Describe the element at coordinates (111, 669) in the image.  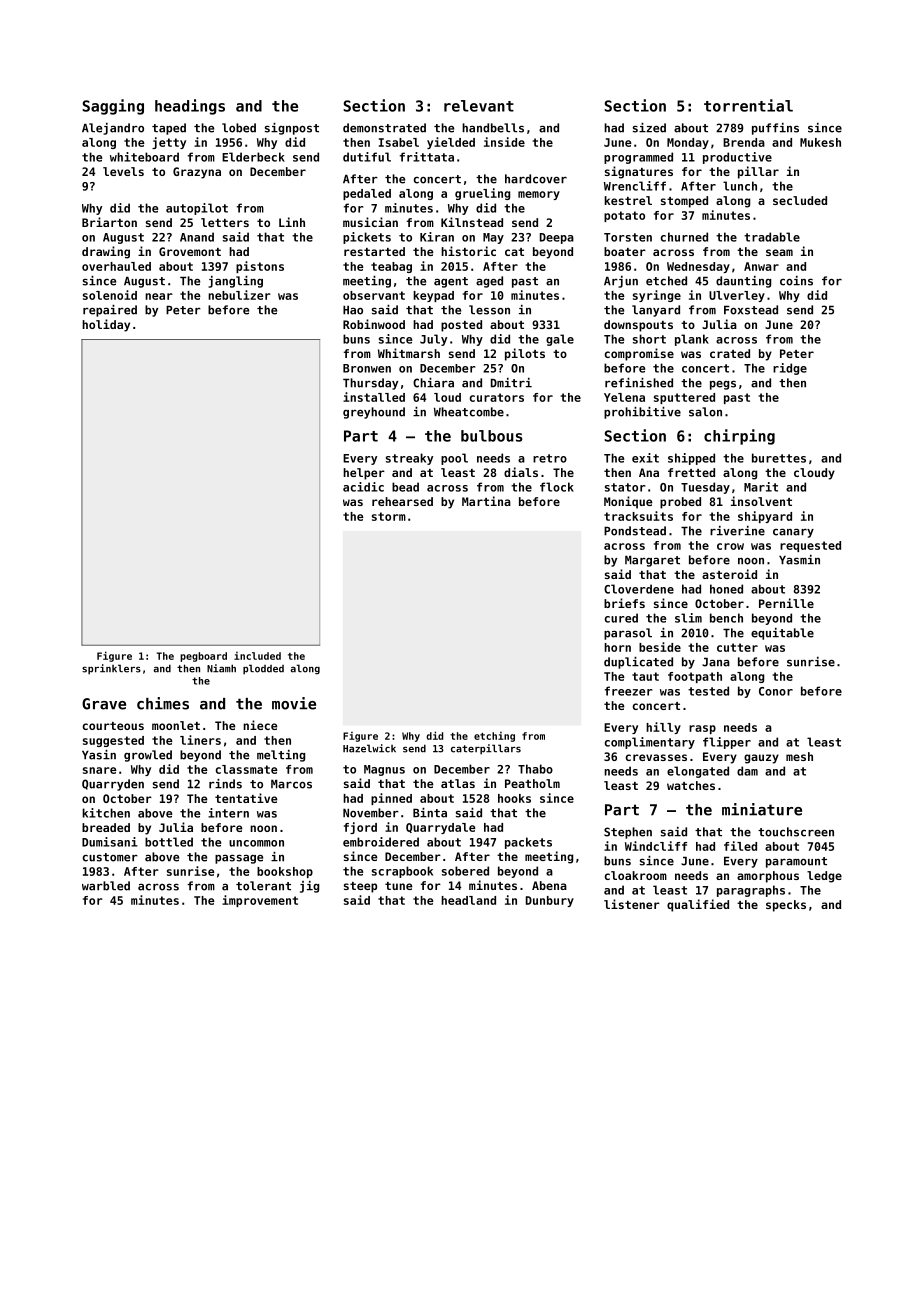
I see `sprinklers` at that location.
